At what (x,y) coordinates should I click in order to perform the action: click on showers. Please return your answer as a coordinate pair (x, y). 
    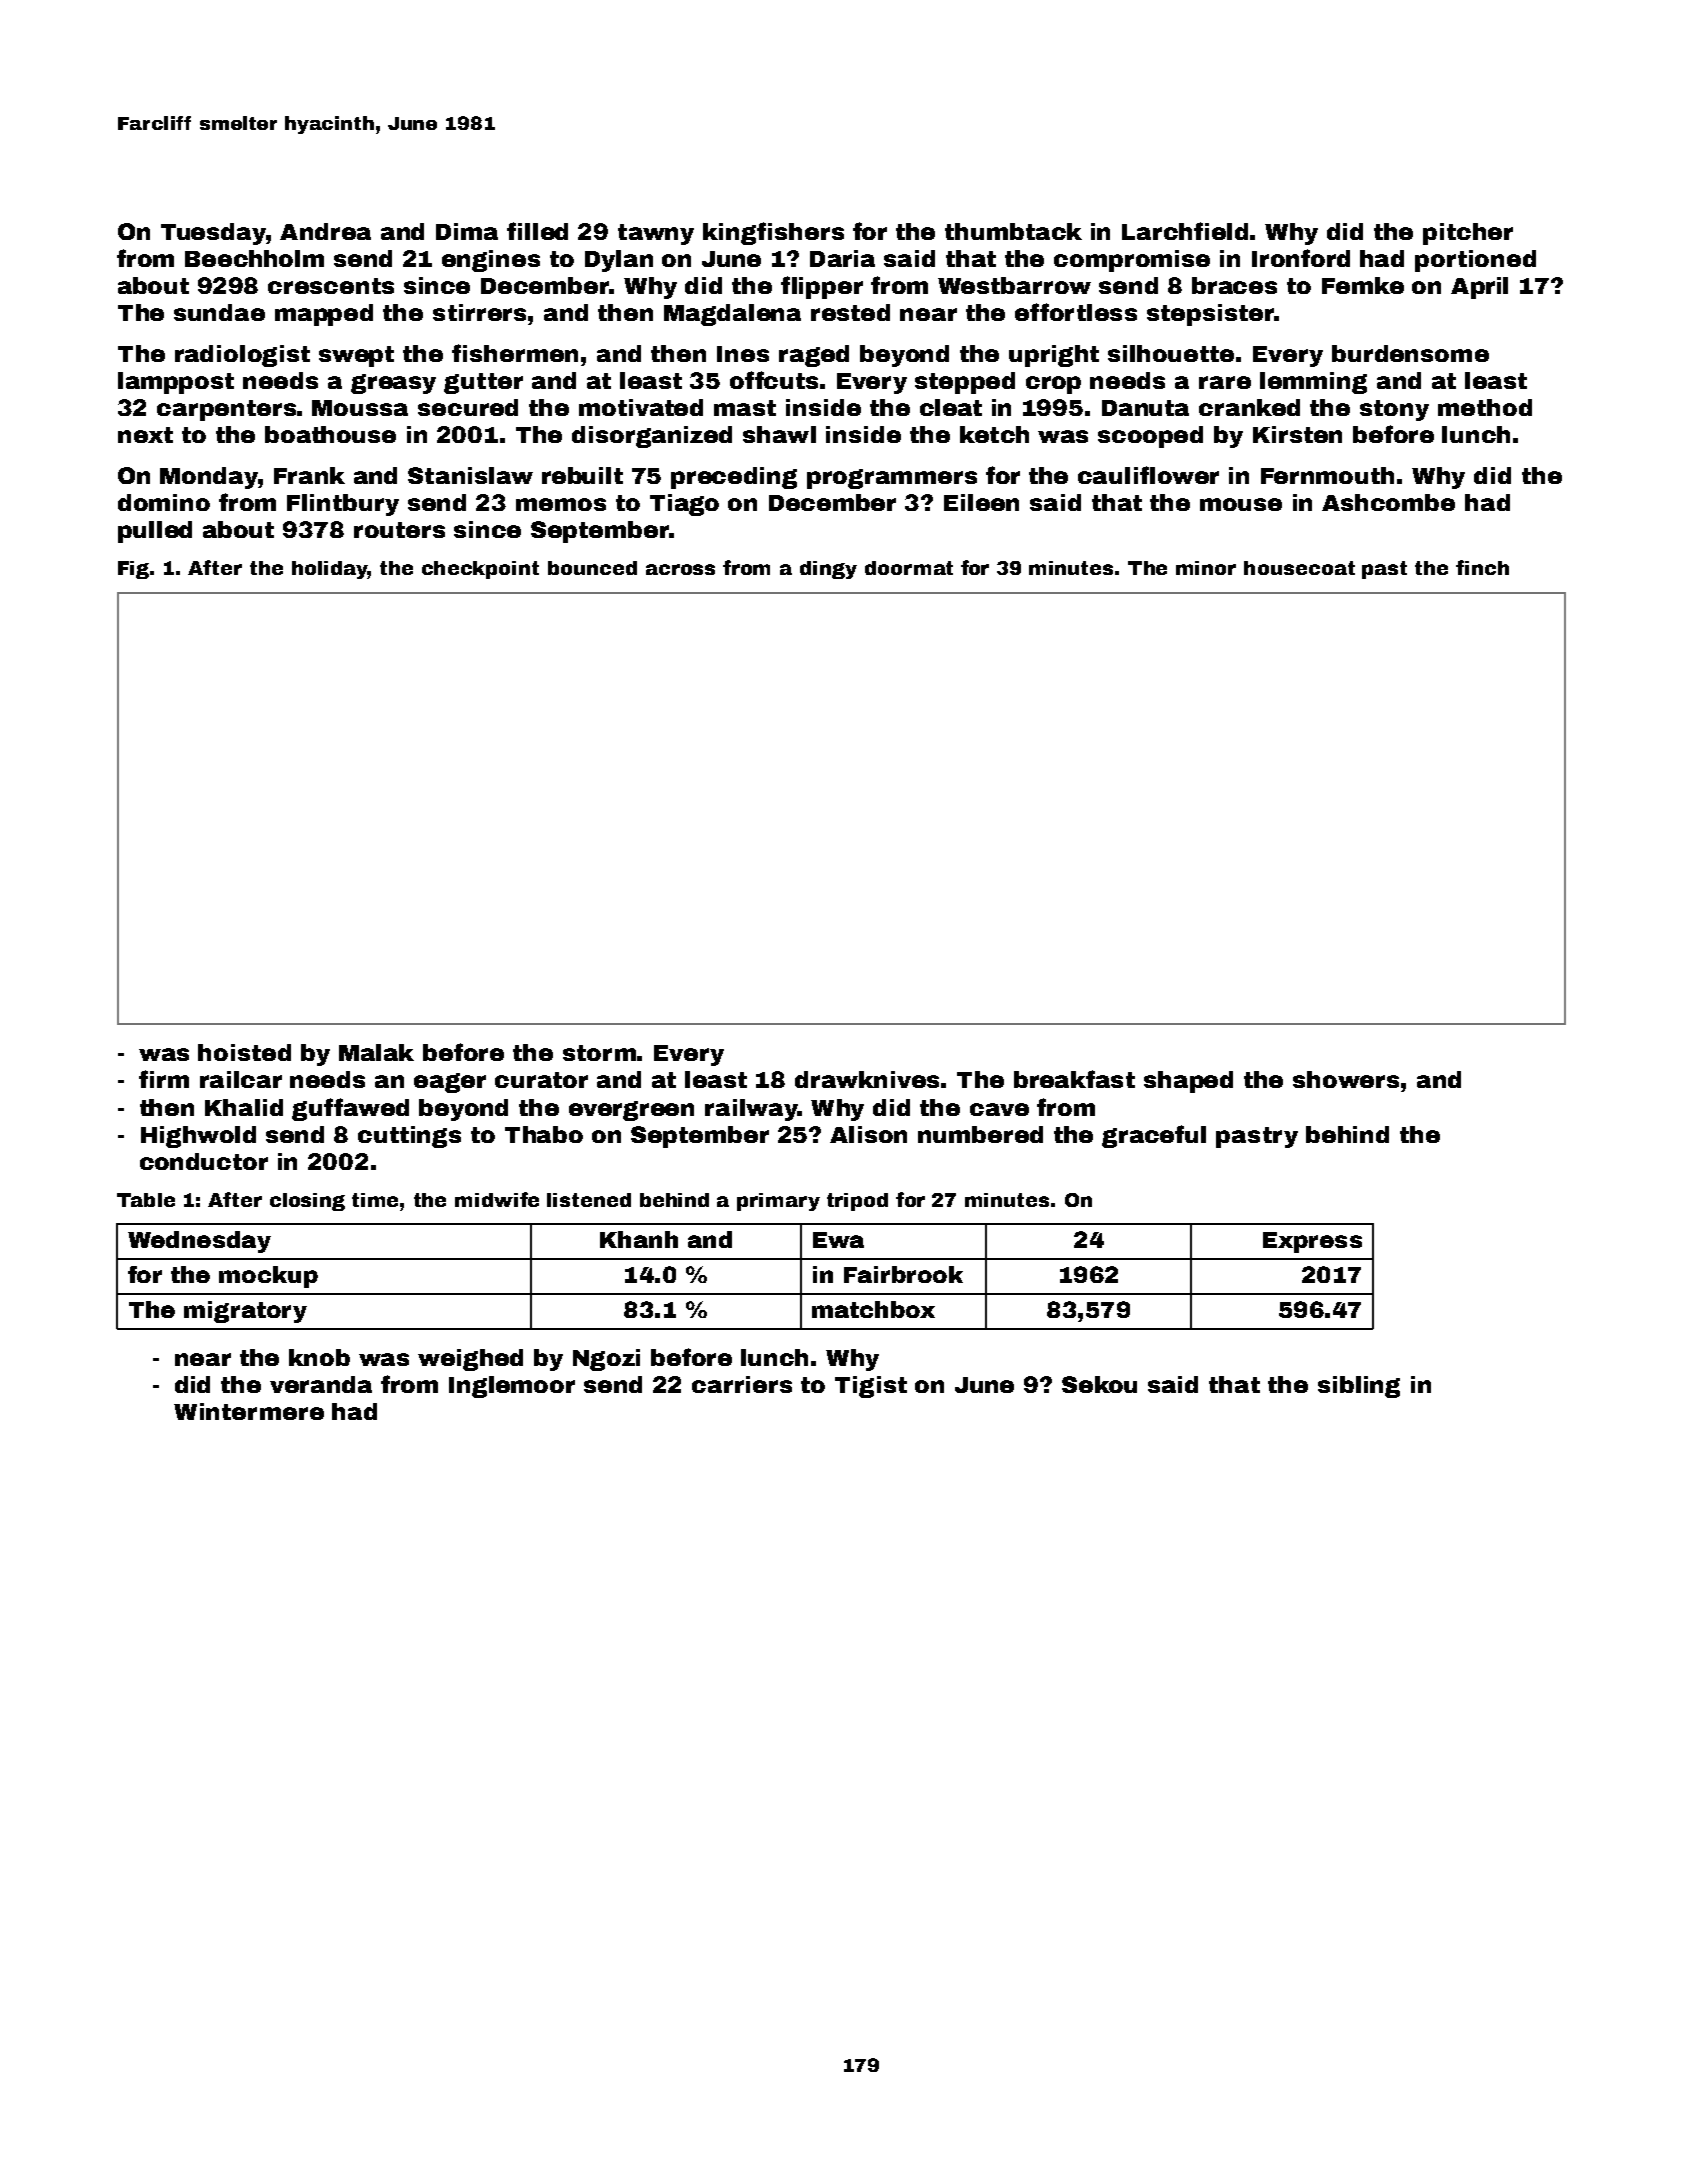
    Looking at the image, I should click on (1346, 1079).
